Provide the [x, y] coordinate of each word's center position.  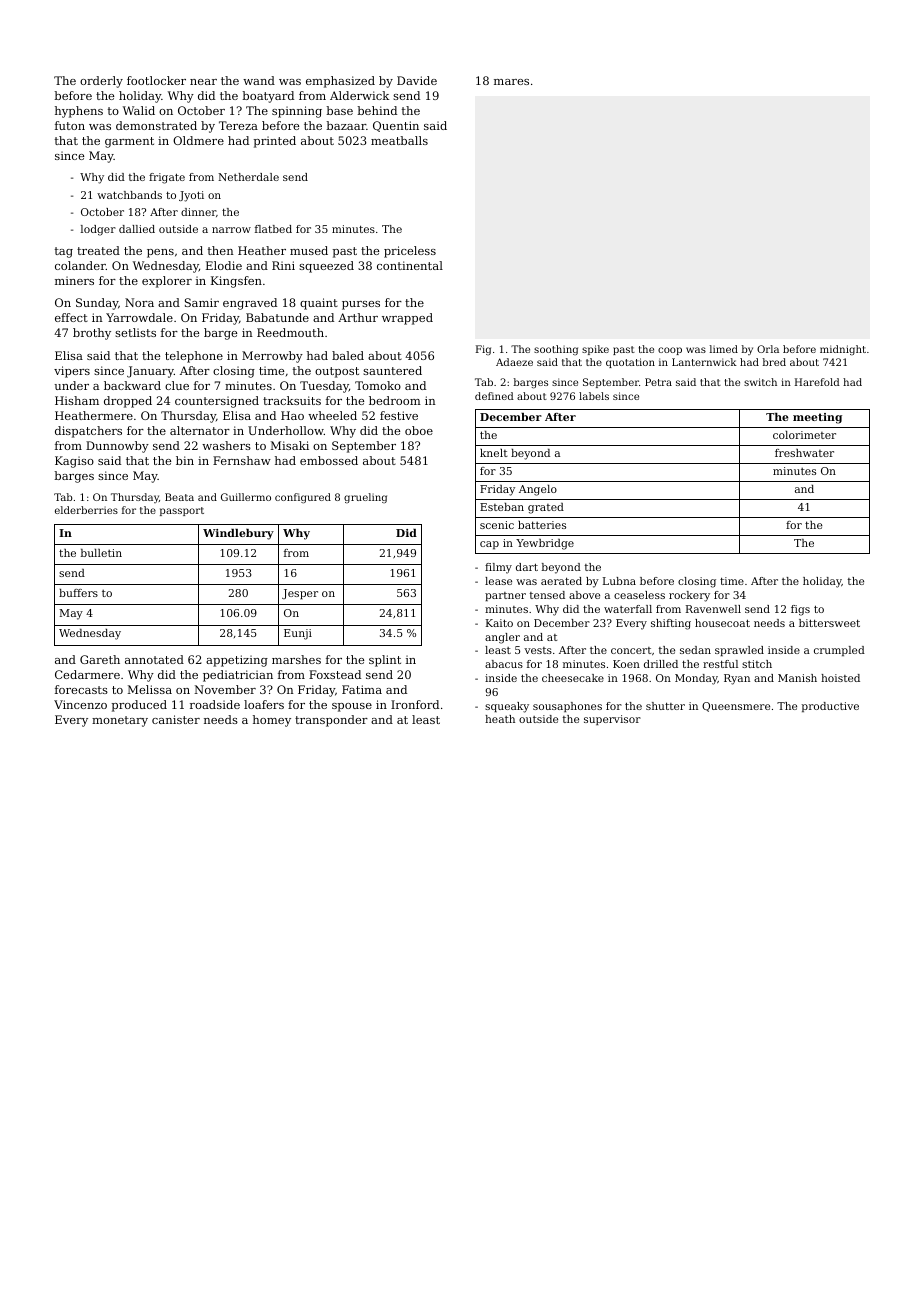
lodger [98, 230]
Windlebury [238, 534]
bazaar [346, 125]
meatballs [399, 140]
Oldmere [198, 140]
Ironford [415, 704]
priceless [410, 252]
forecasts [81, 689]
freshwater [804, 453]
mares [511, 82]
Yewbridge [545, 544]
